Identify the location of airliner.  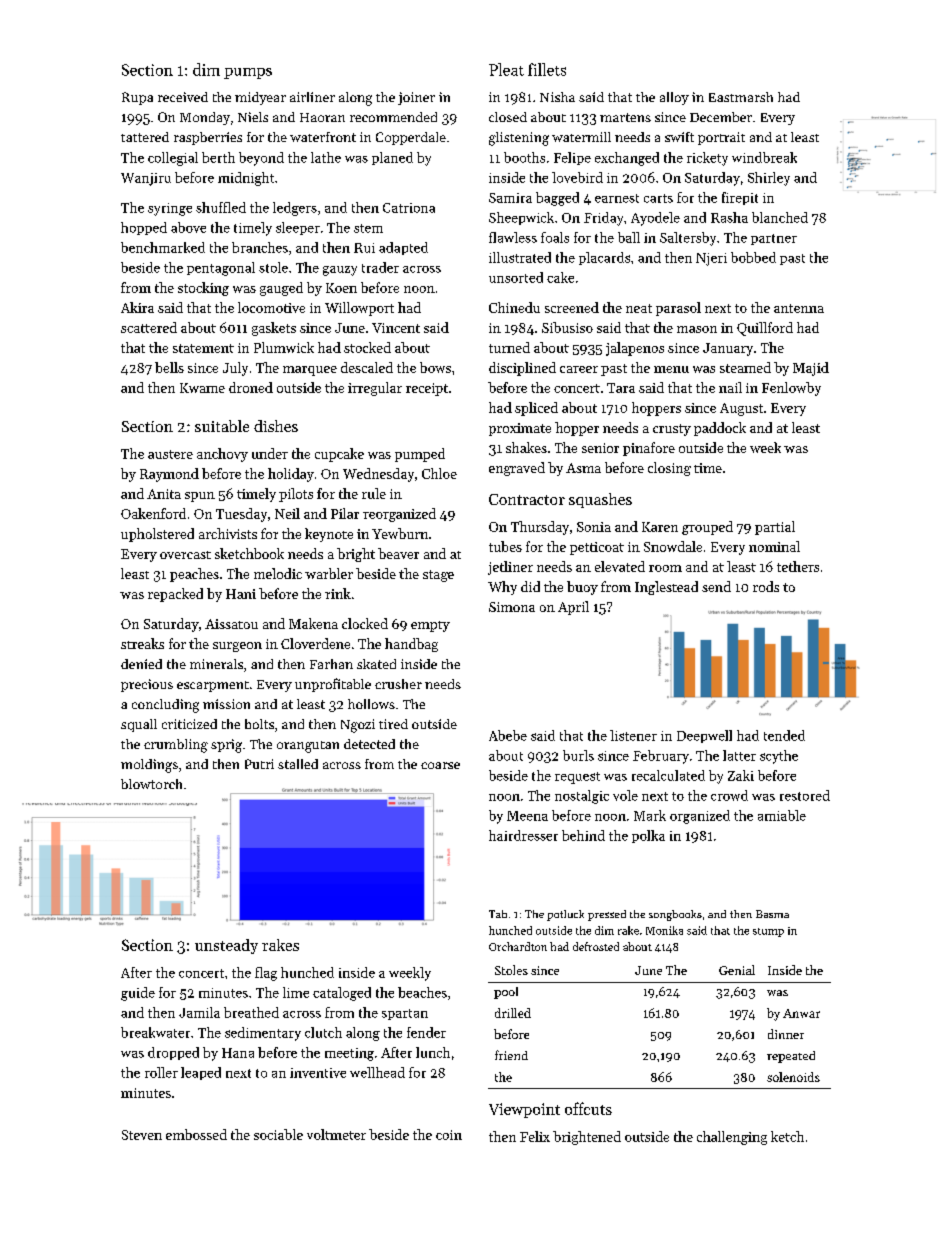
(312, 97).
